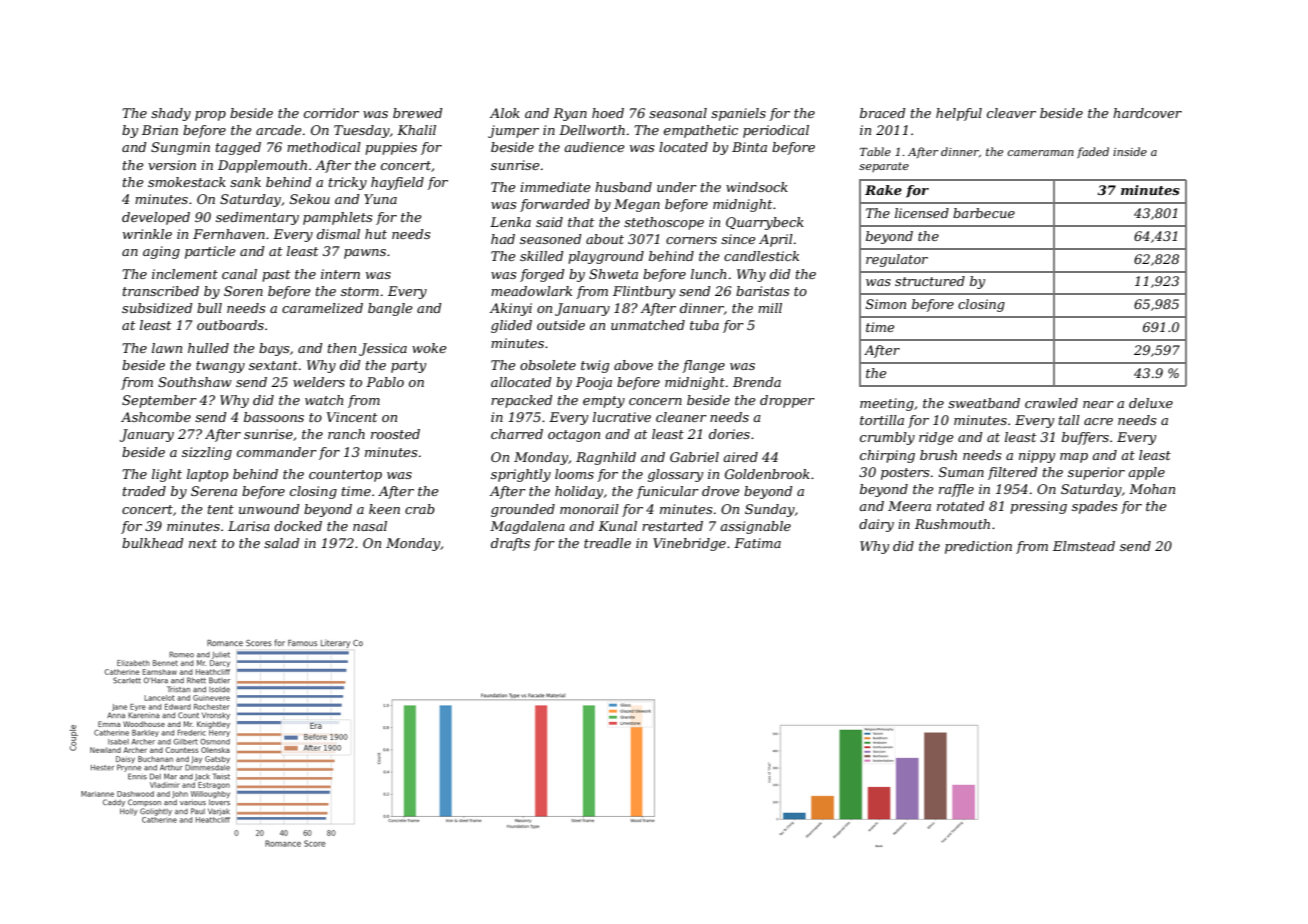 Image resolution: width=1308 pixels, height=924 pixels. Describe the element at coordinates (757, 543) in the screenshot. I see `Fatima` at that location.
